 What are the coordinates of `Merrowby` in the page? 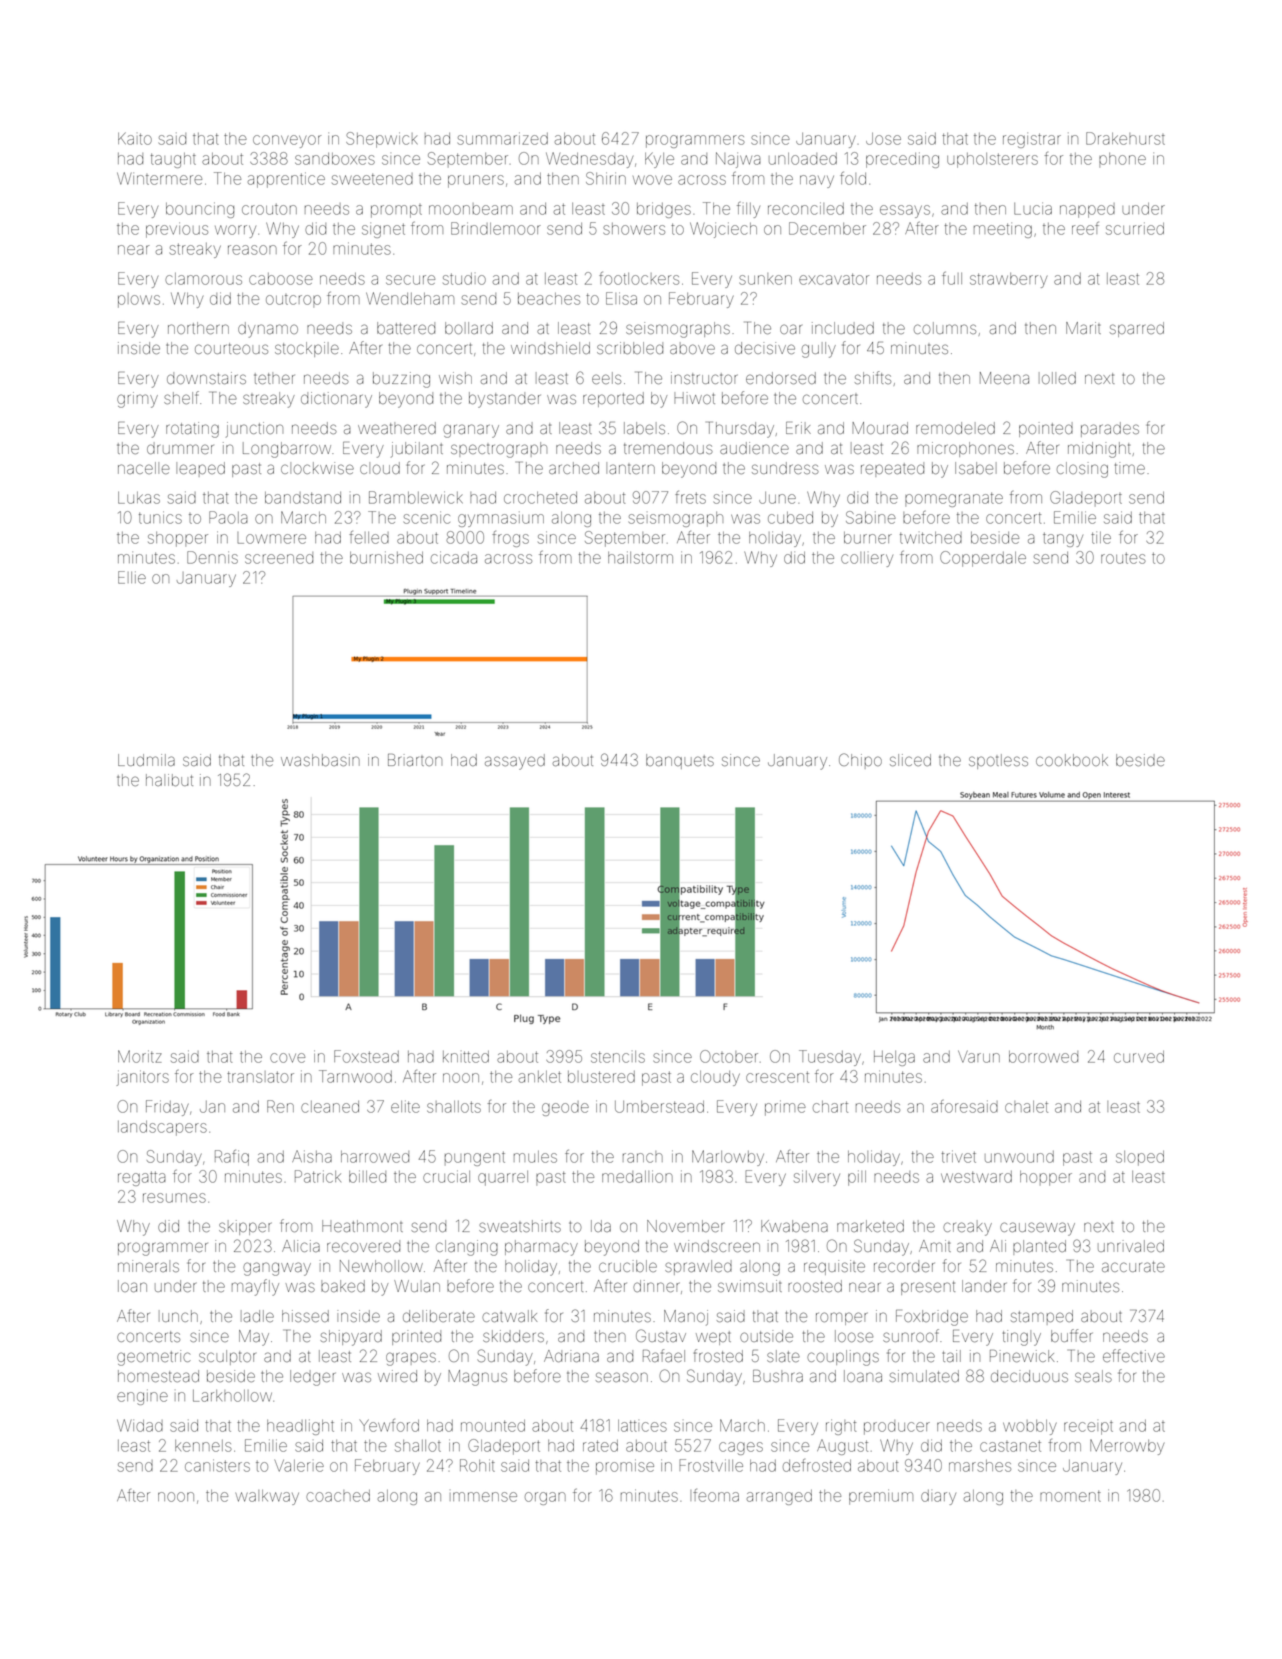 It's located at (1127, 1447).
